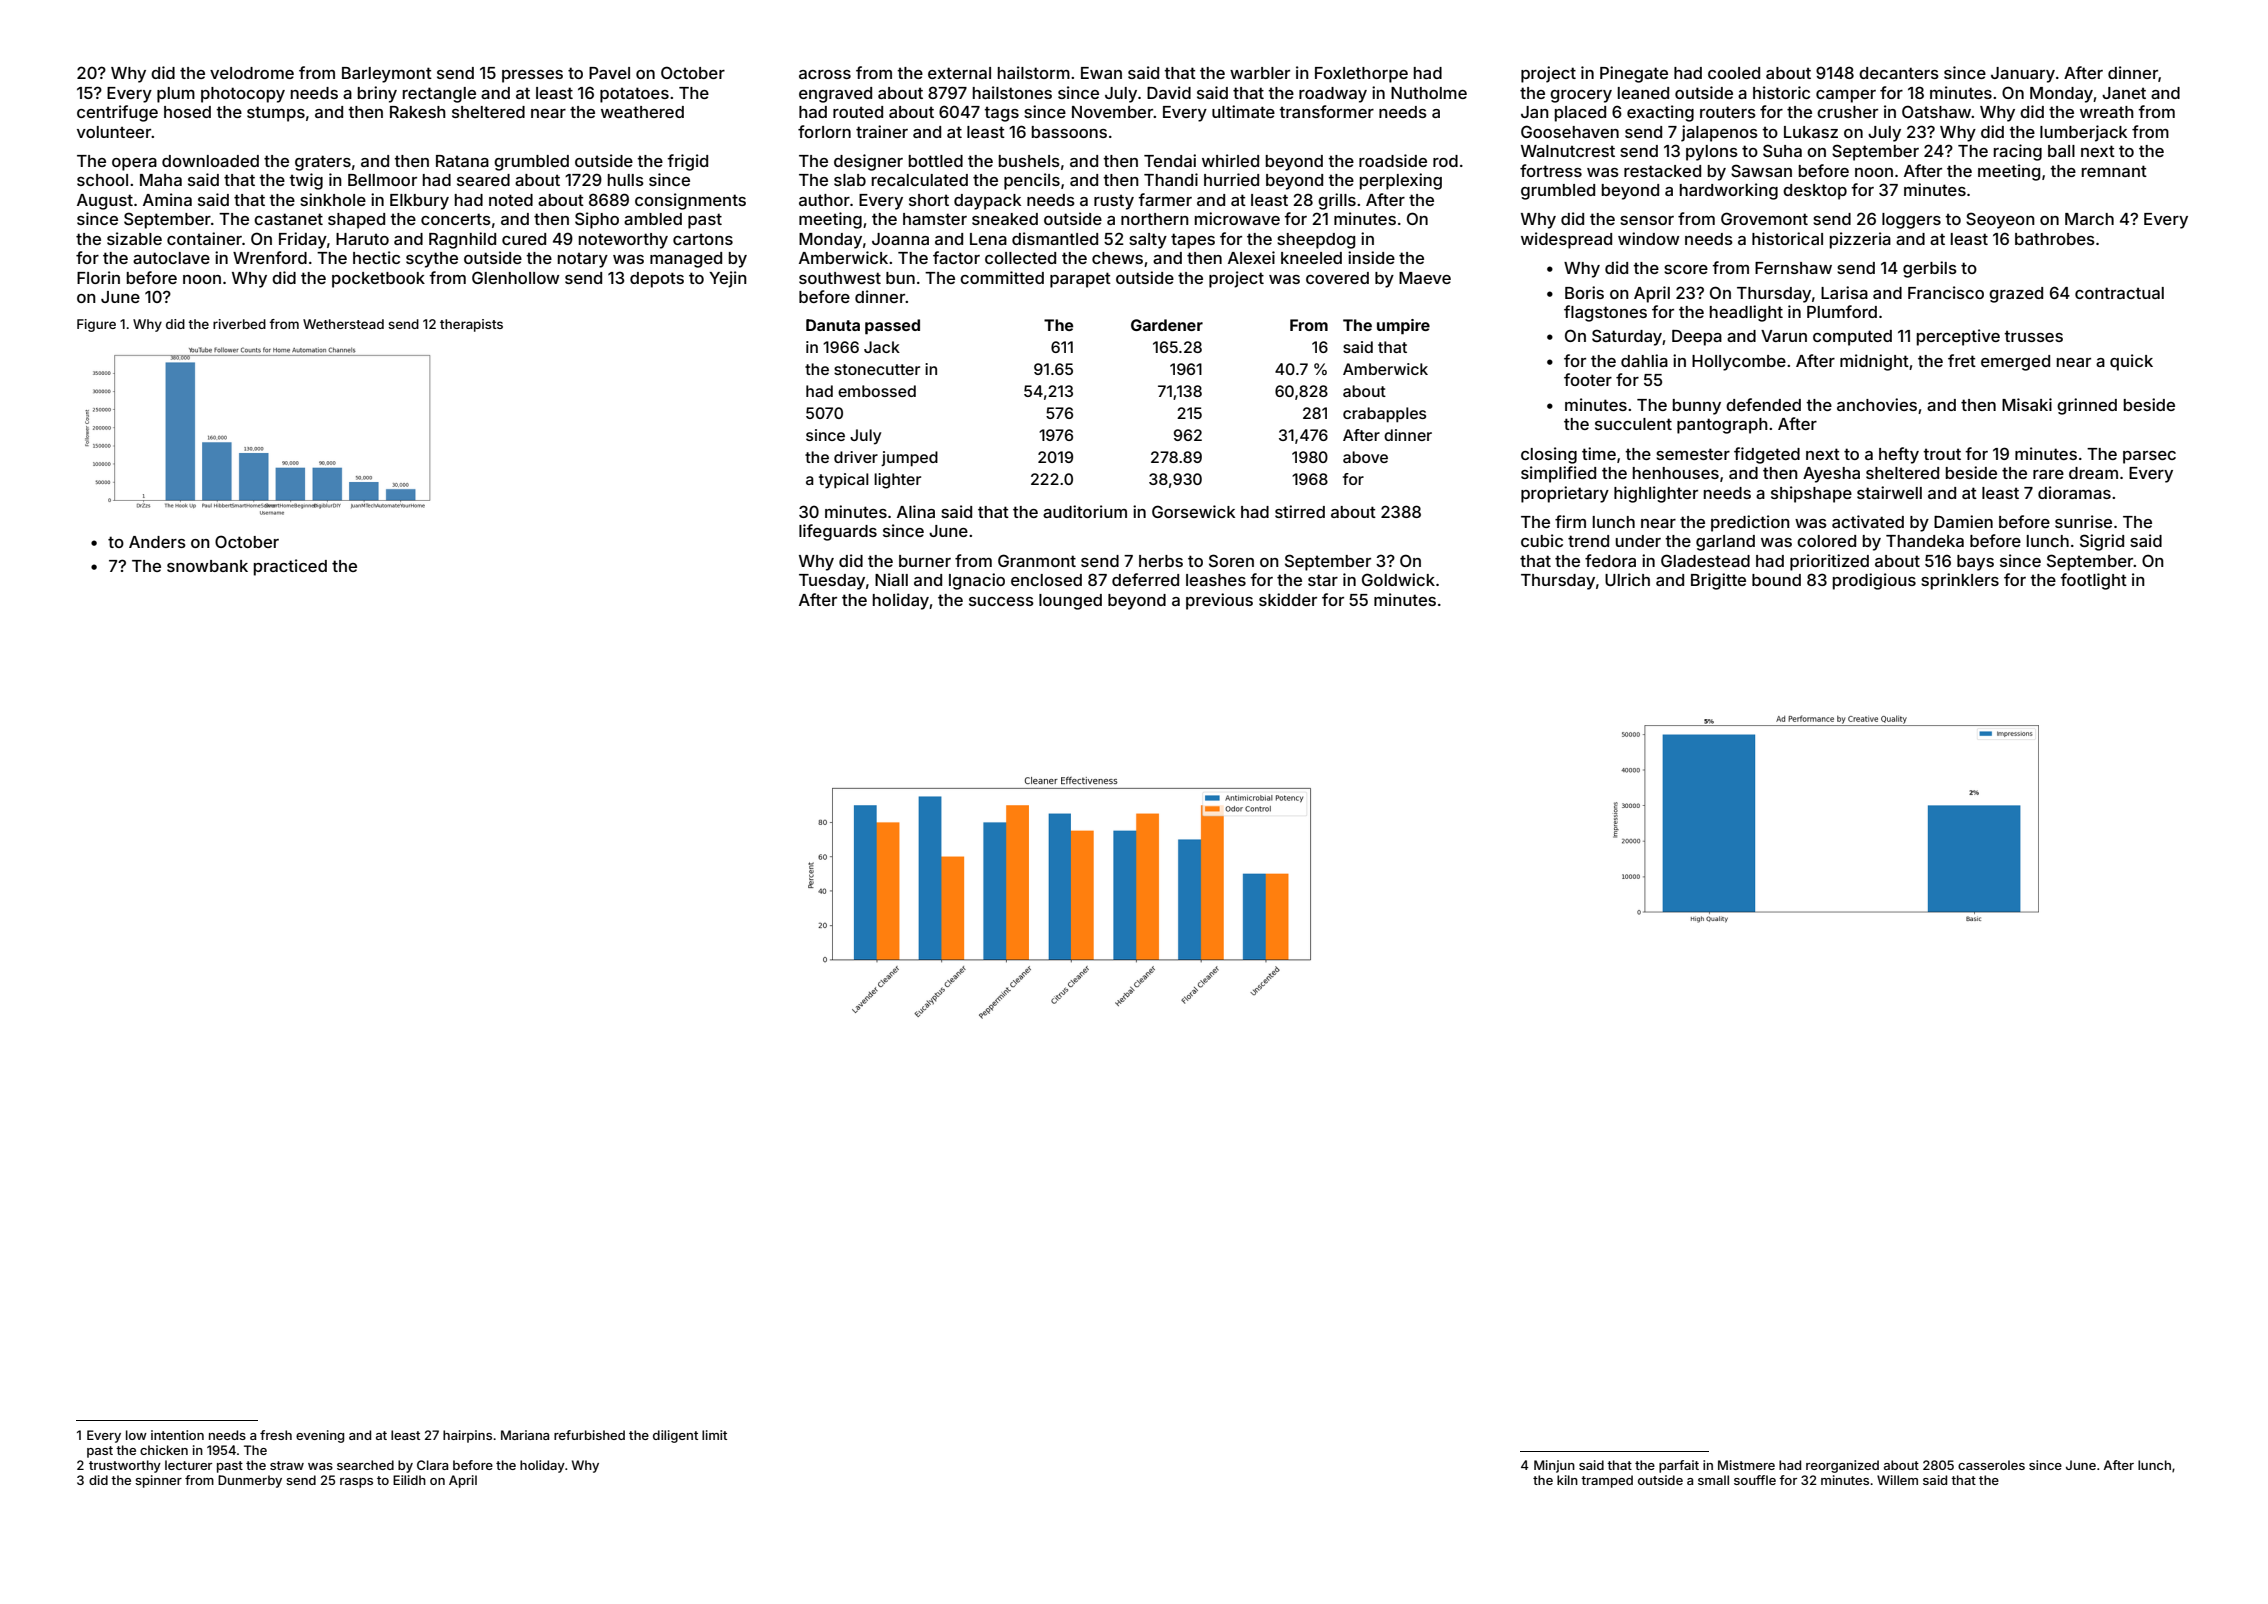  Describe the element at coordinates (1554, 1466) in the screenshot. I see `Minjun` at that location.
